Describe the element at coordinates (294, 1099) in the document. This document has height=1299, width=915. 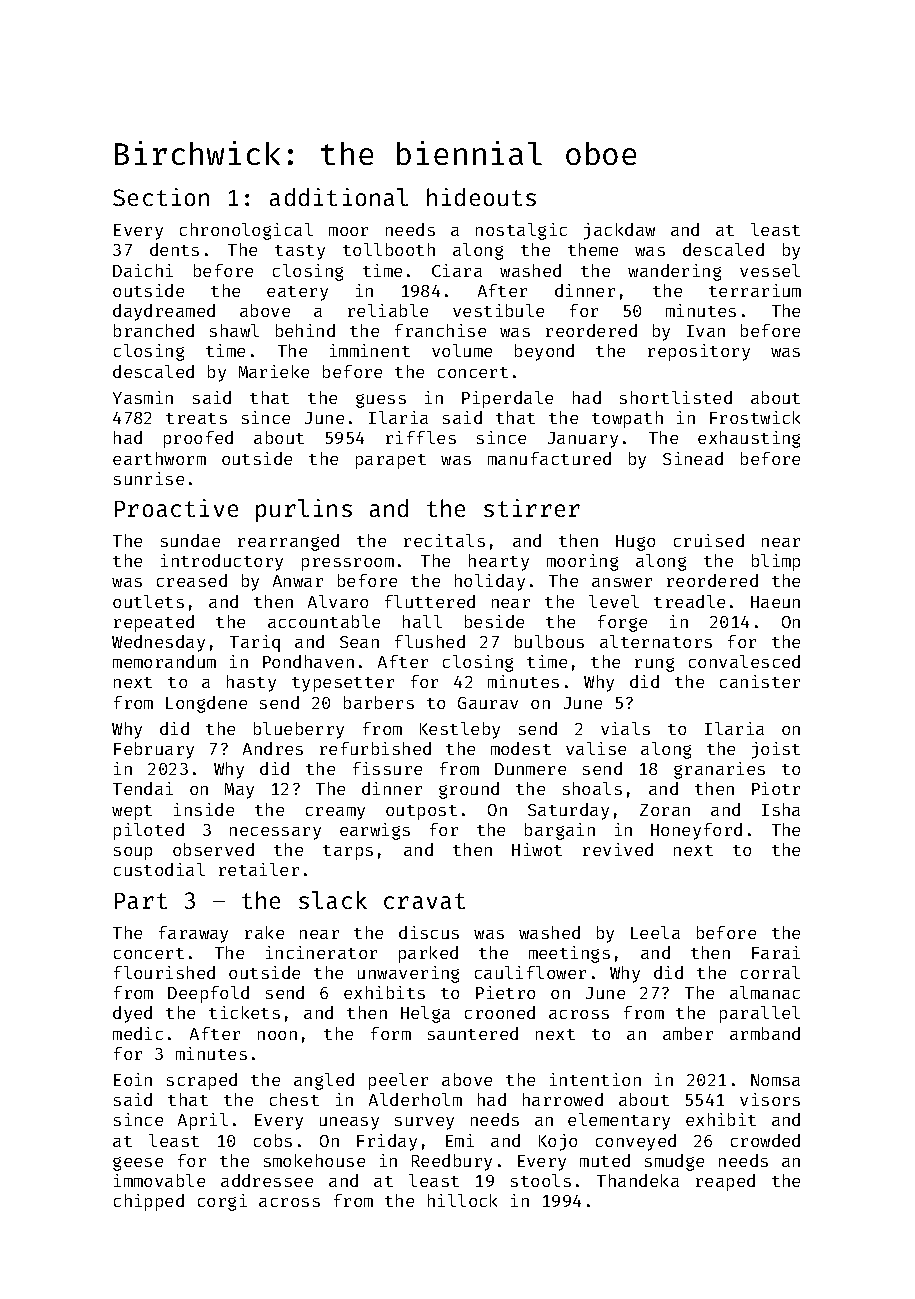
I see `chest` at that location.
